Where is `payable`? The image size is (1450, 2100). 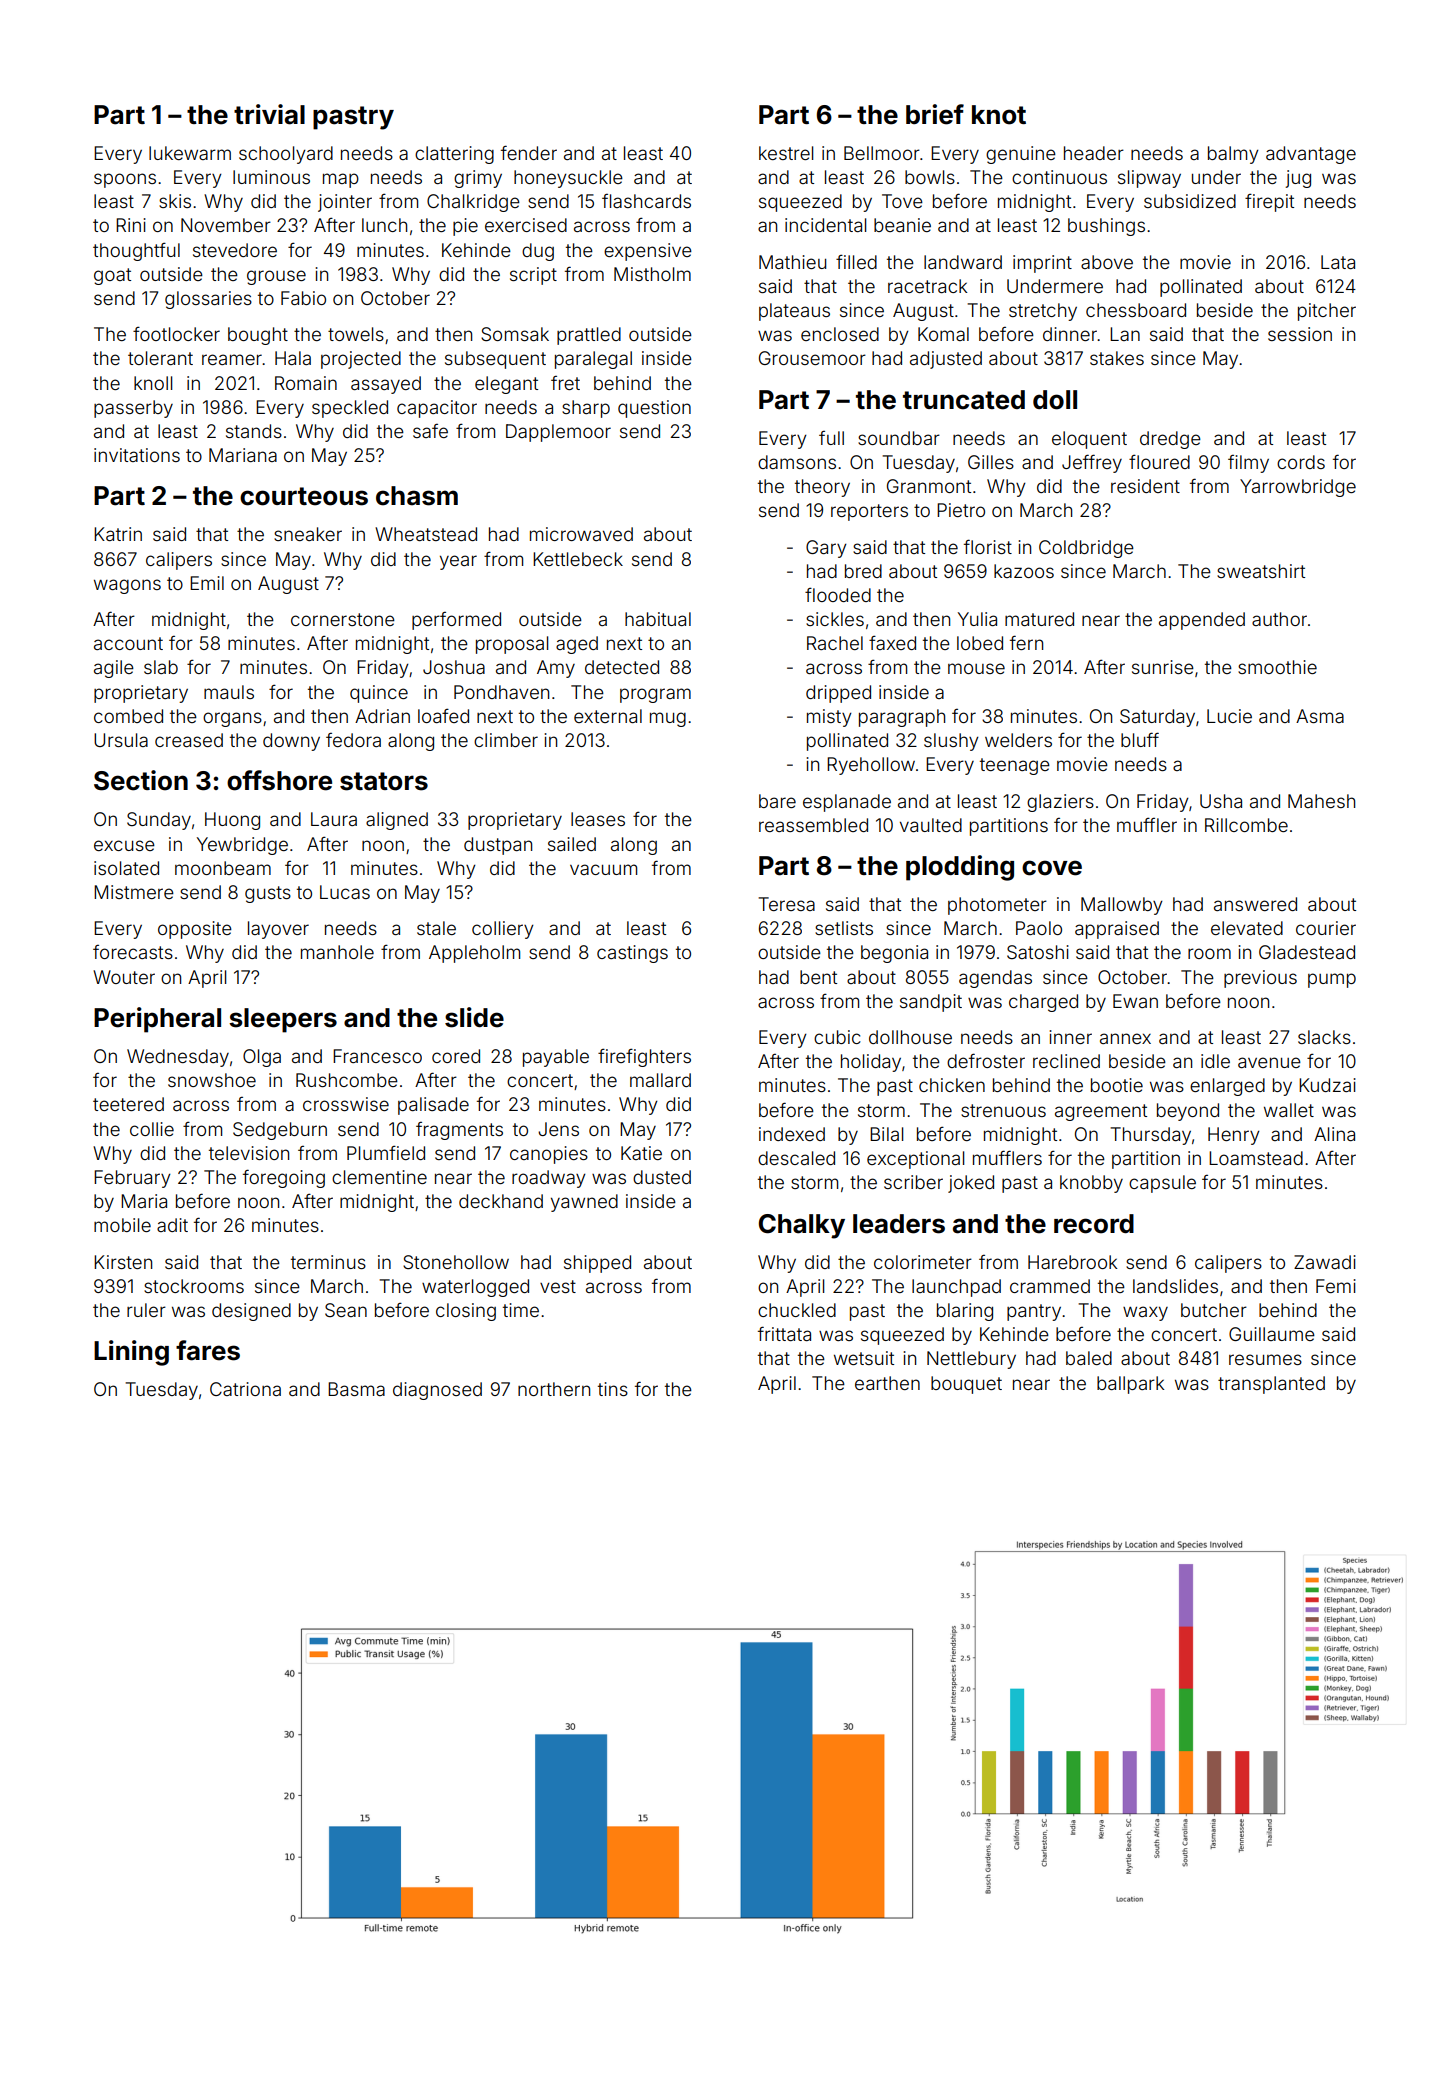
payable is located at coordinates (556, 1058).
